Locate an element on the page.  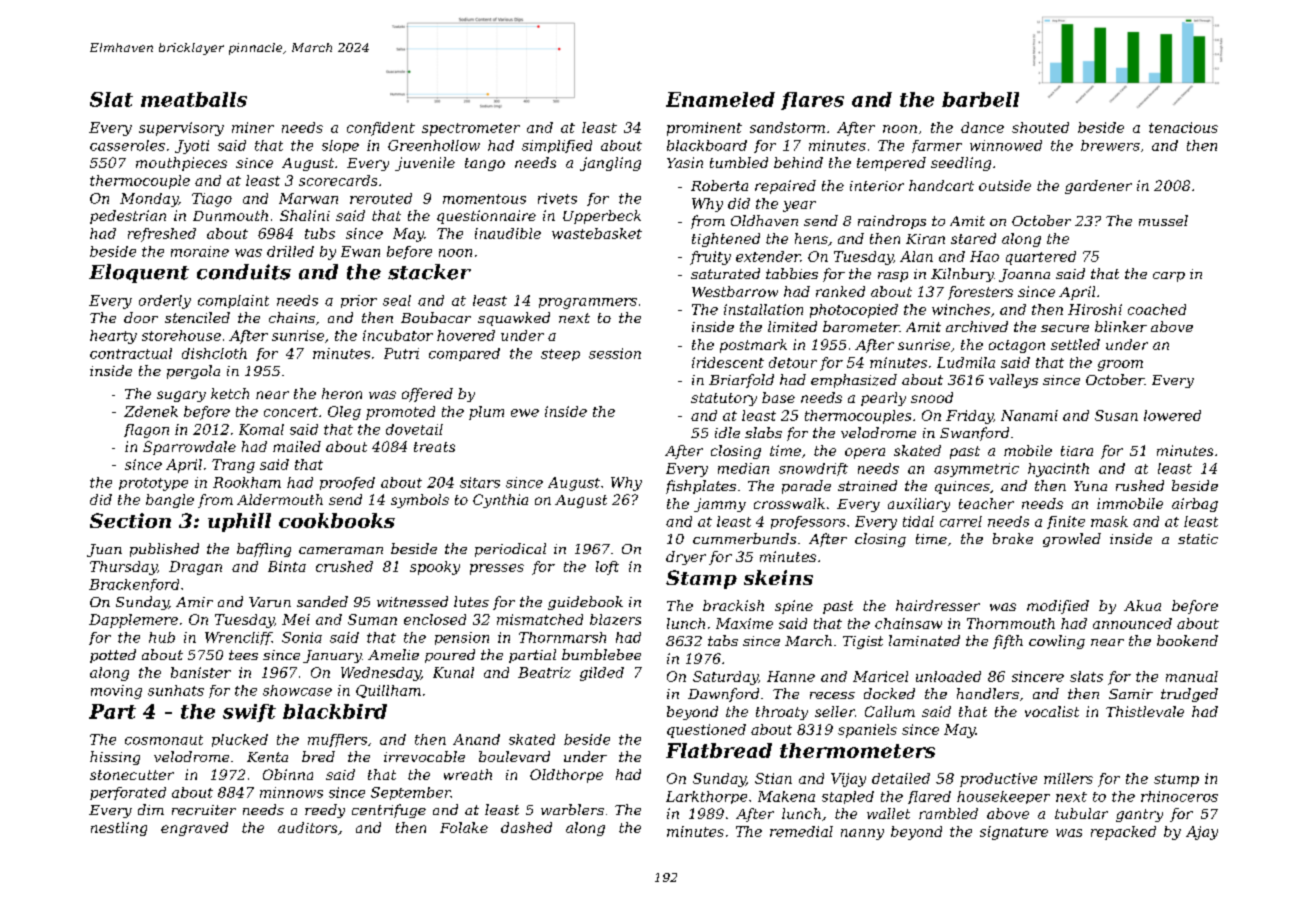
bookend is located at coordinates (1187, 640).
